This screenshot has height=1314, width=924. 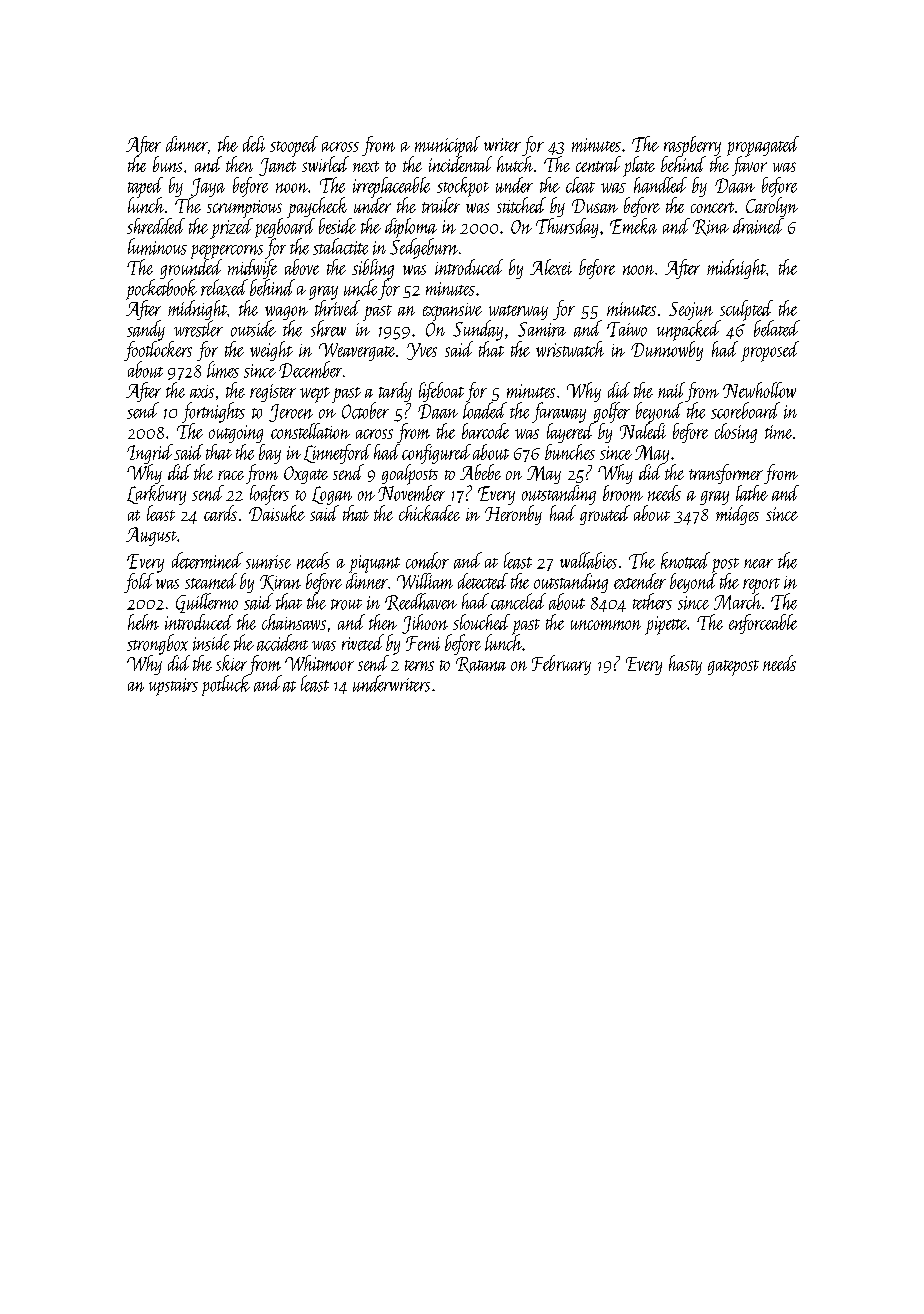 What do you see at coordinates (711, 227) in the screenshot?
I see `Rina` at bounding box center [711, 227].
